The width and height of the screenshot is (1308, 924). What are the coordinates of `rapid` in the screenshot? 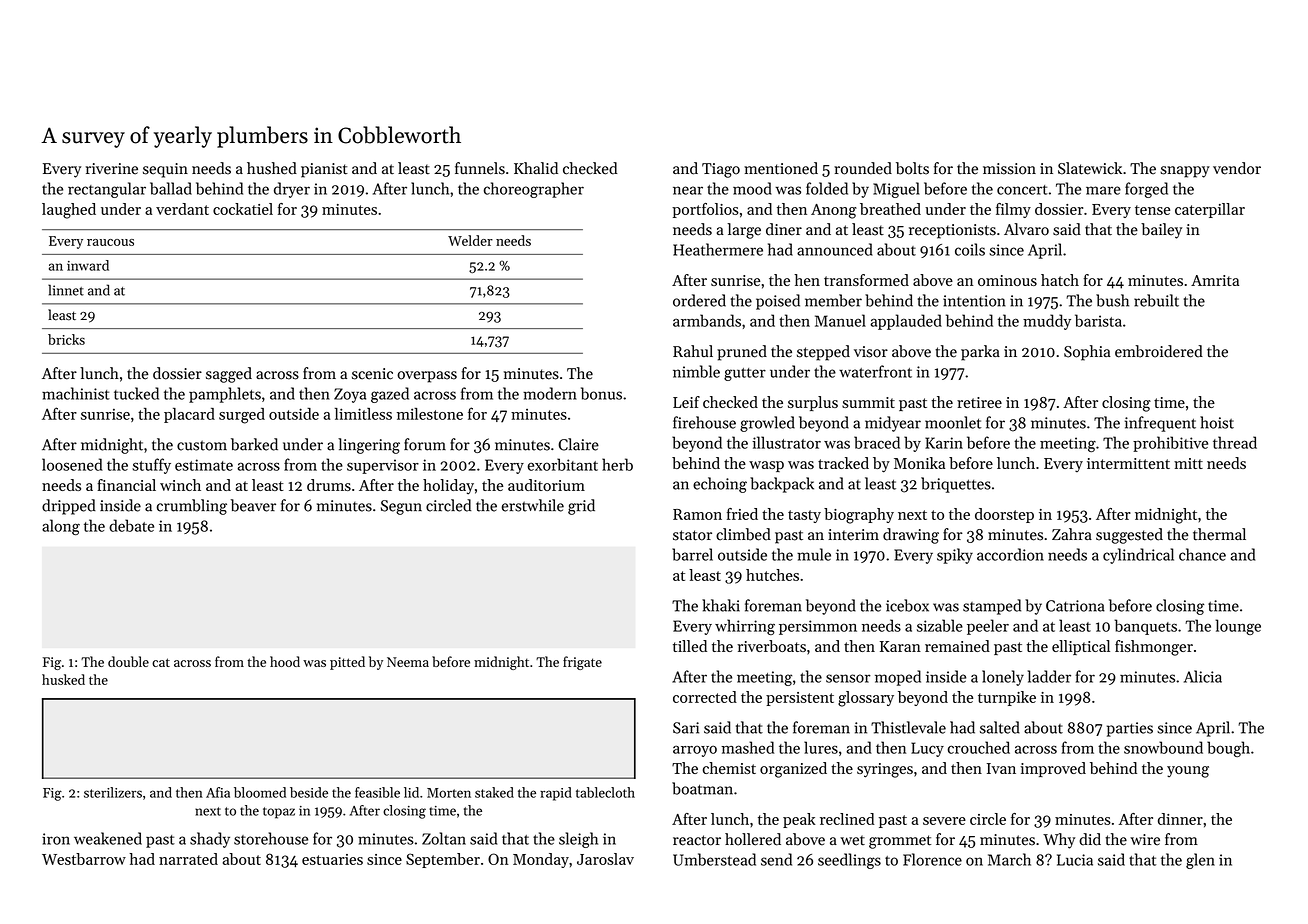 It's located at (556, 794).
